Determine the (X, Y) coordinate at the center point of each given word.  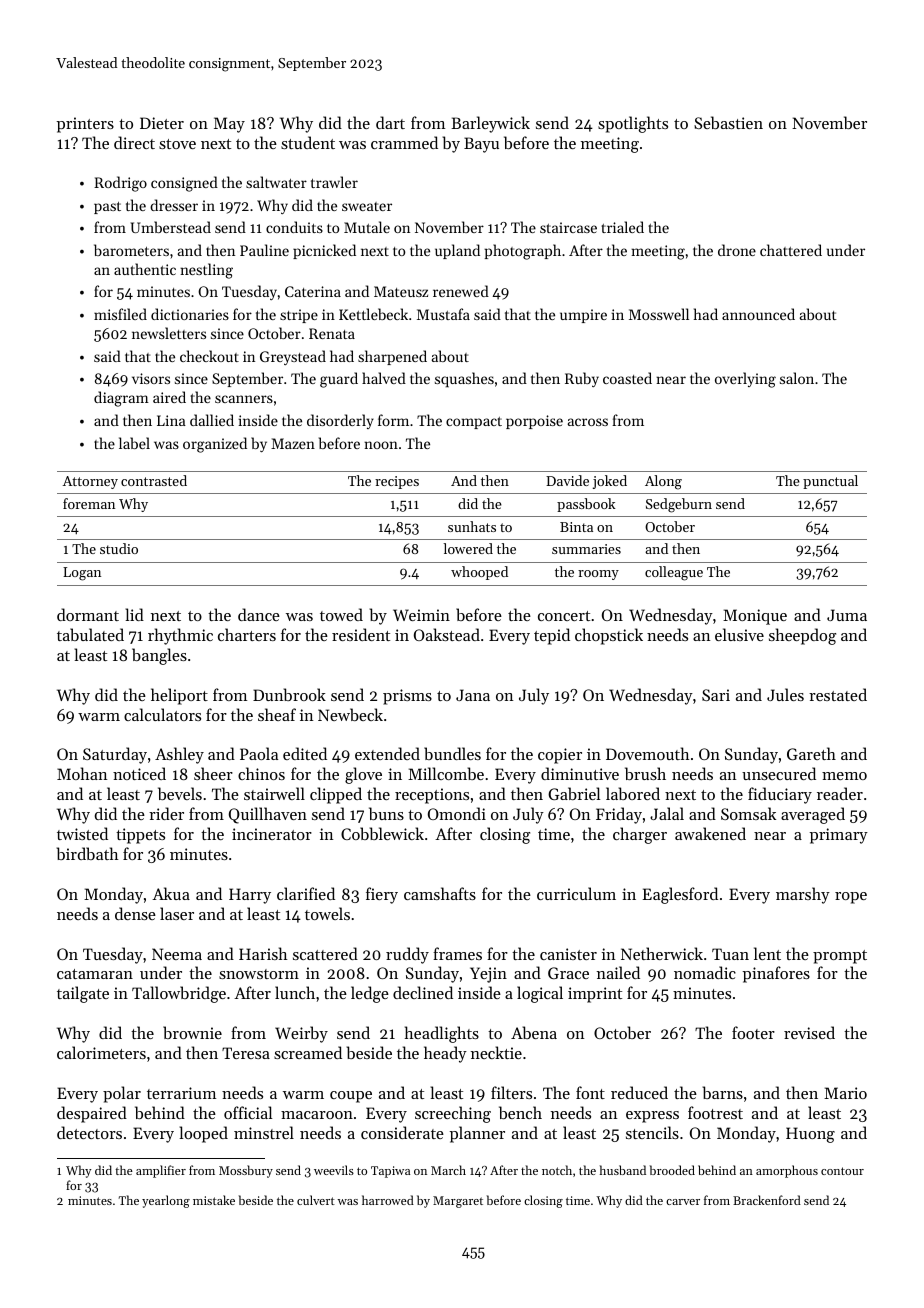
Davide (567, 480)
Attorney (90, 482)
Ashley (179, 755)
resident (361, 634)
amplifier (161, 1171)
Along (663, 482)
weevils (334, 1170)
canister (568, 954)
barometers (131, 250)
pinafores (776, 974)
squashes (464, 380)
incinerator (272, 834)
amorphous (787, 1171)
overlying (745, 380)
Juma (847, 615)
